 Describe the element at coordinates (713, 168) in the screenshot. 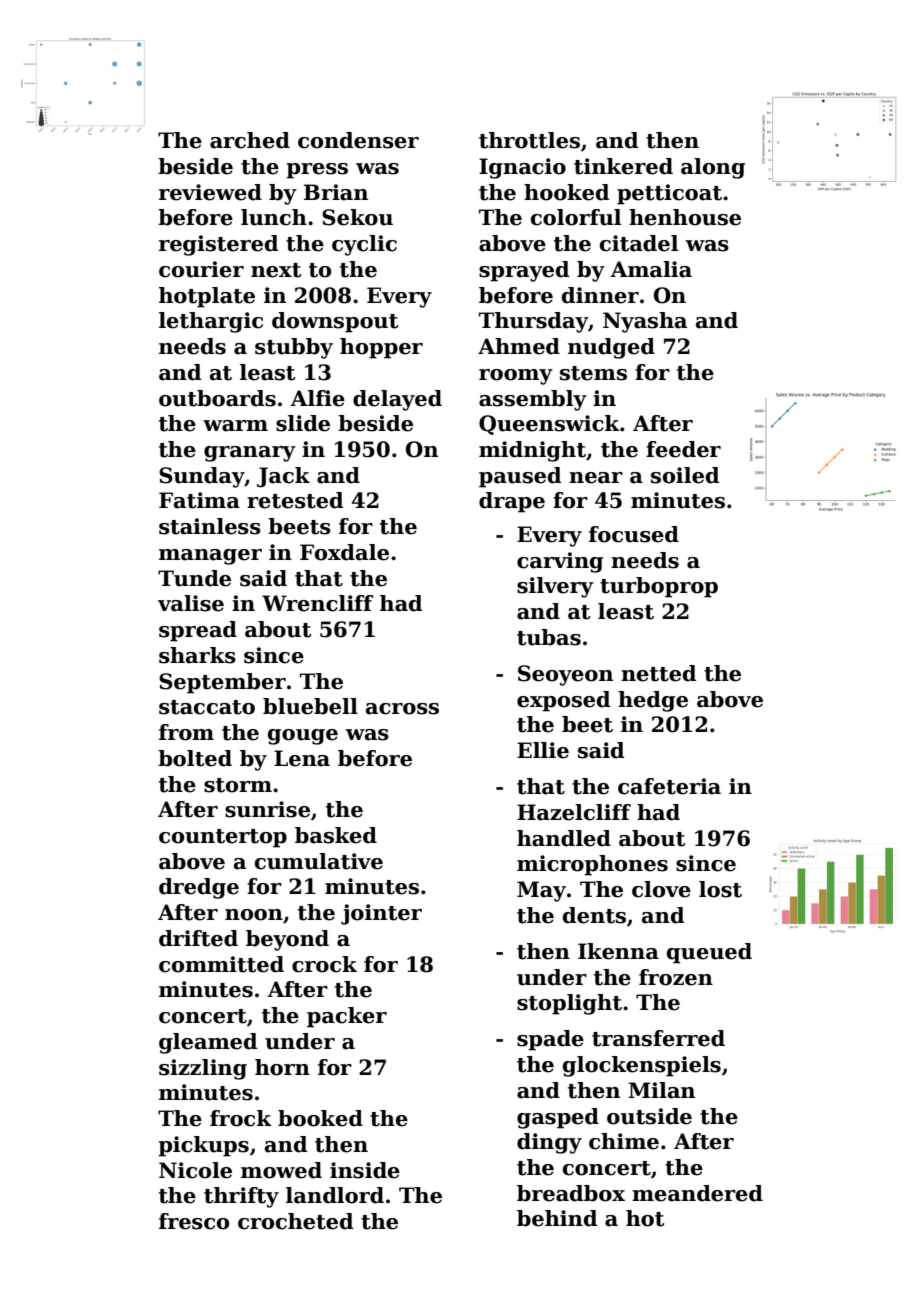

I see `along` at that location.
